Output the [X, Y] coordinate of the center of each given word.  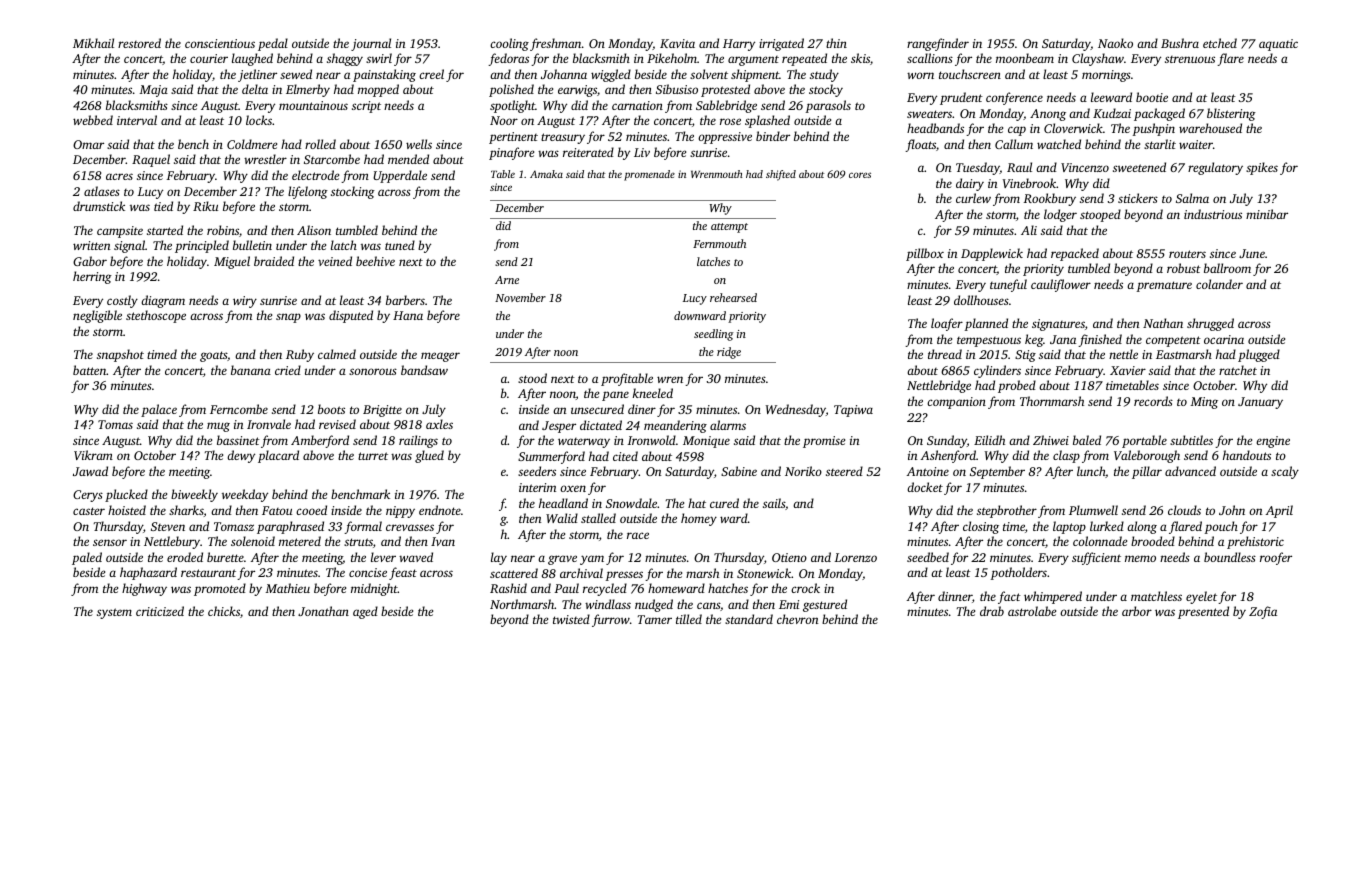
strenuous [1190, 59]
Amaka [546, 174]
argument [753, 61]
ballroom [1227, 268]
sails [774, 503]
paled [87, 558]
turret [373, 456]
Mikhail [93, 43]
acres [119, 176]
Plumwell [1093, 510]
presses [624, 576]
